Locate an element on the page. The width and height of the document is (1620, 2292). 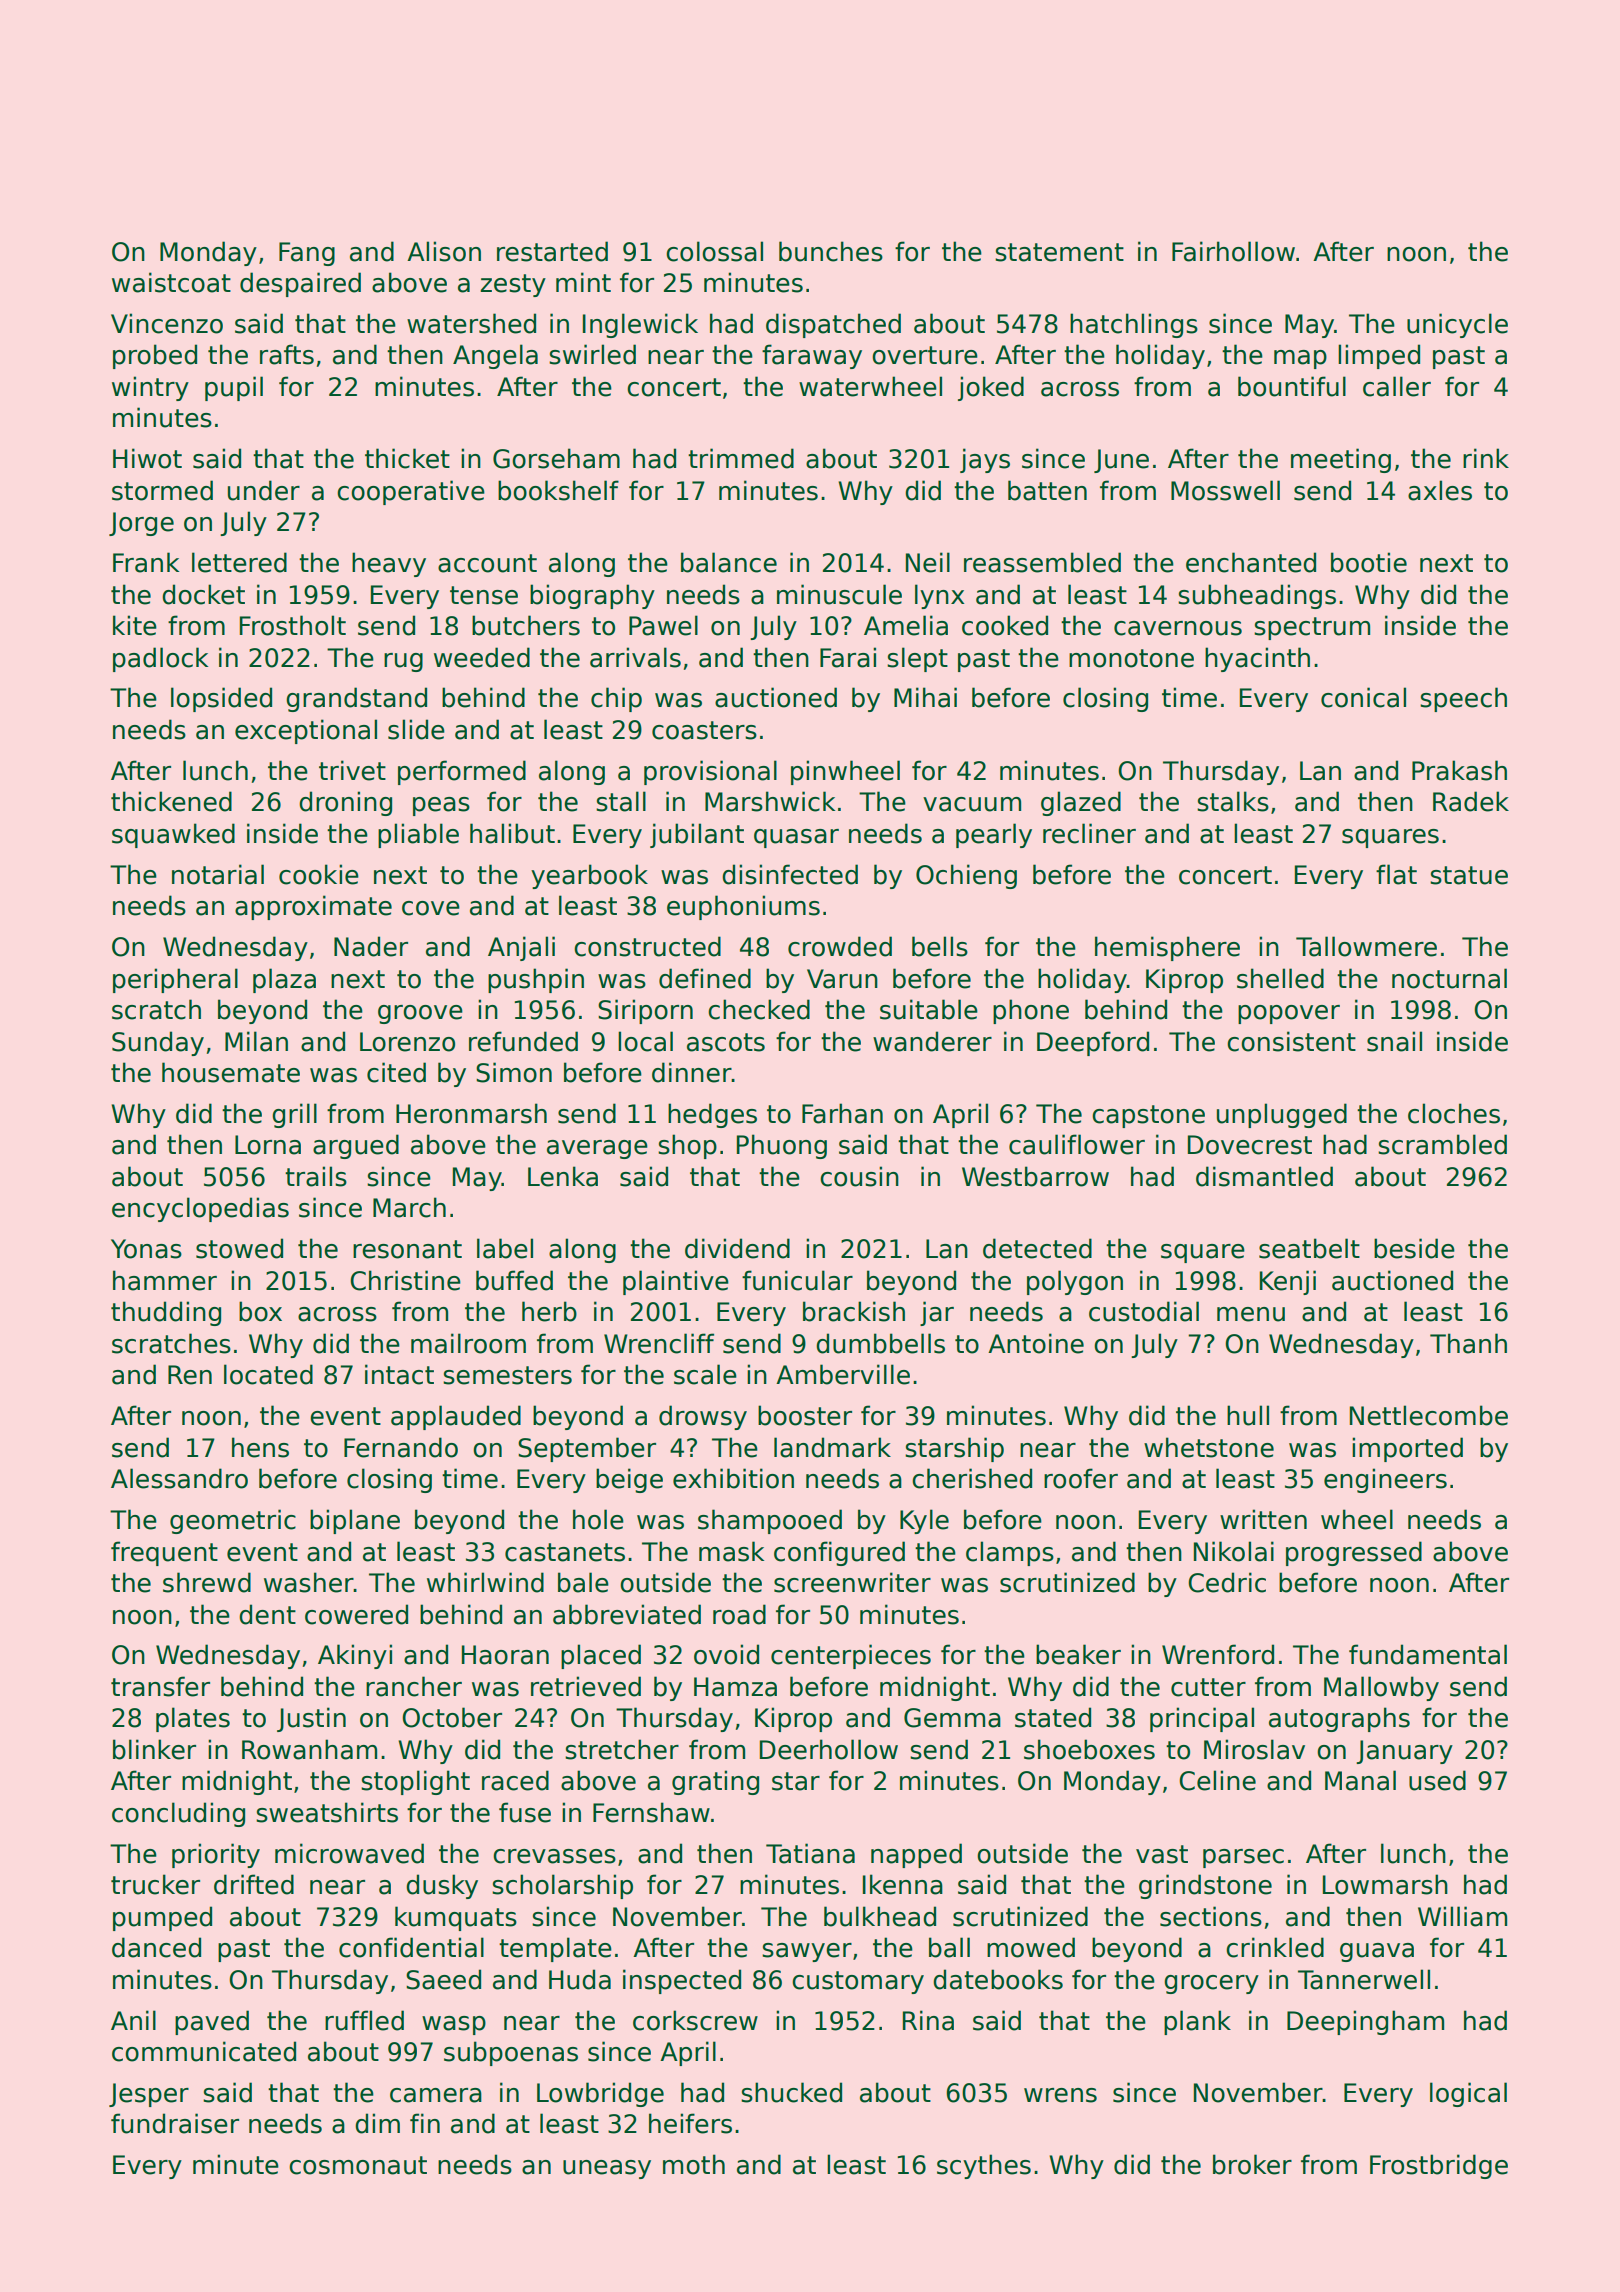
shelled is located at coordinates (1280, 978).
